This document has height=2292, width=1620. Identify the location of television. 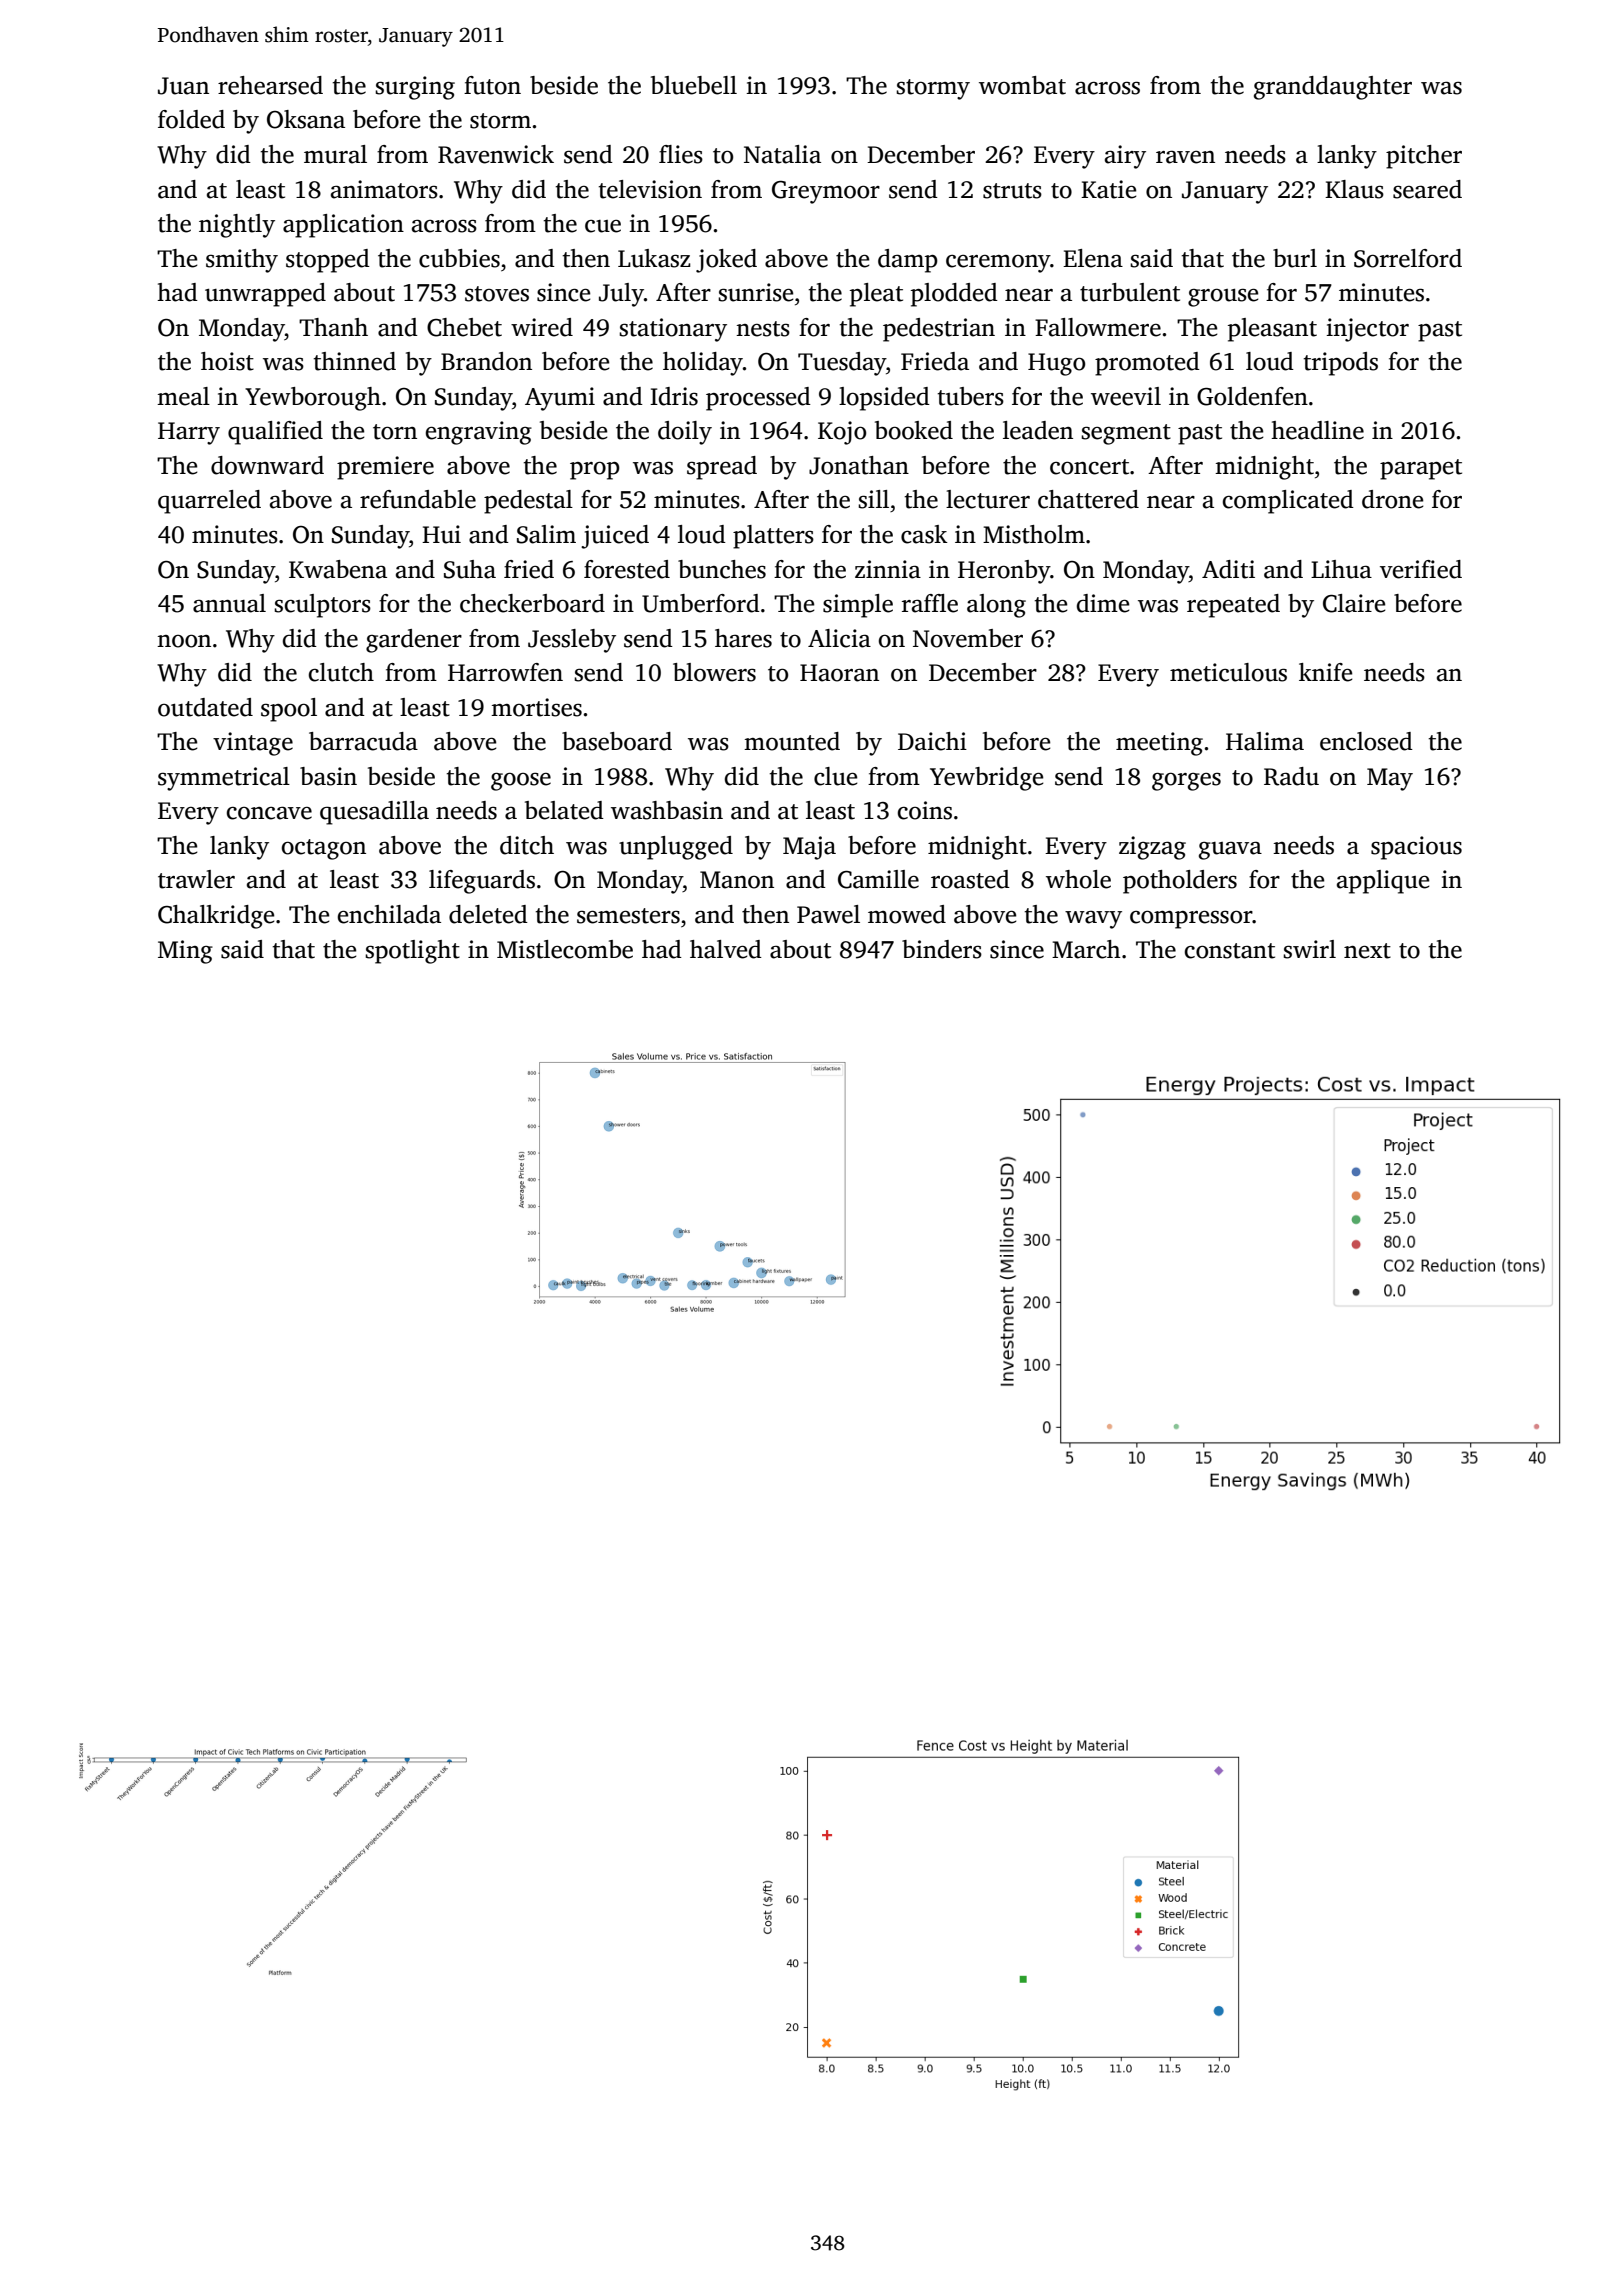
(650, 189).
